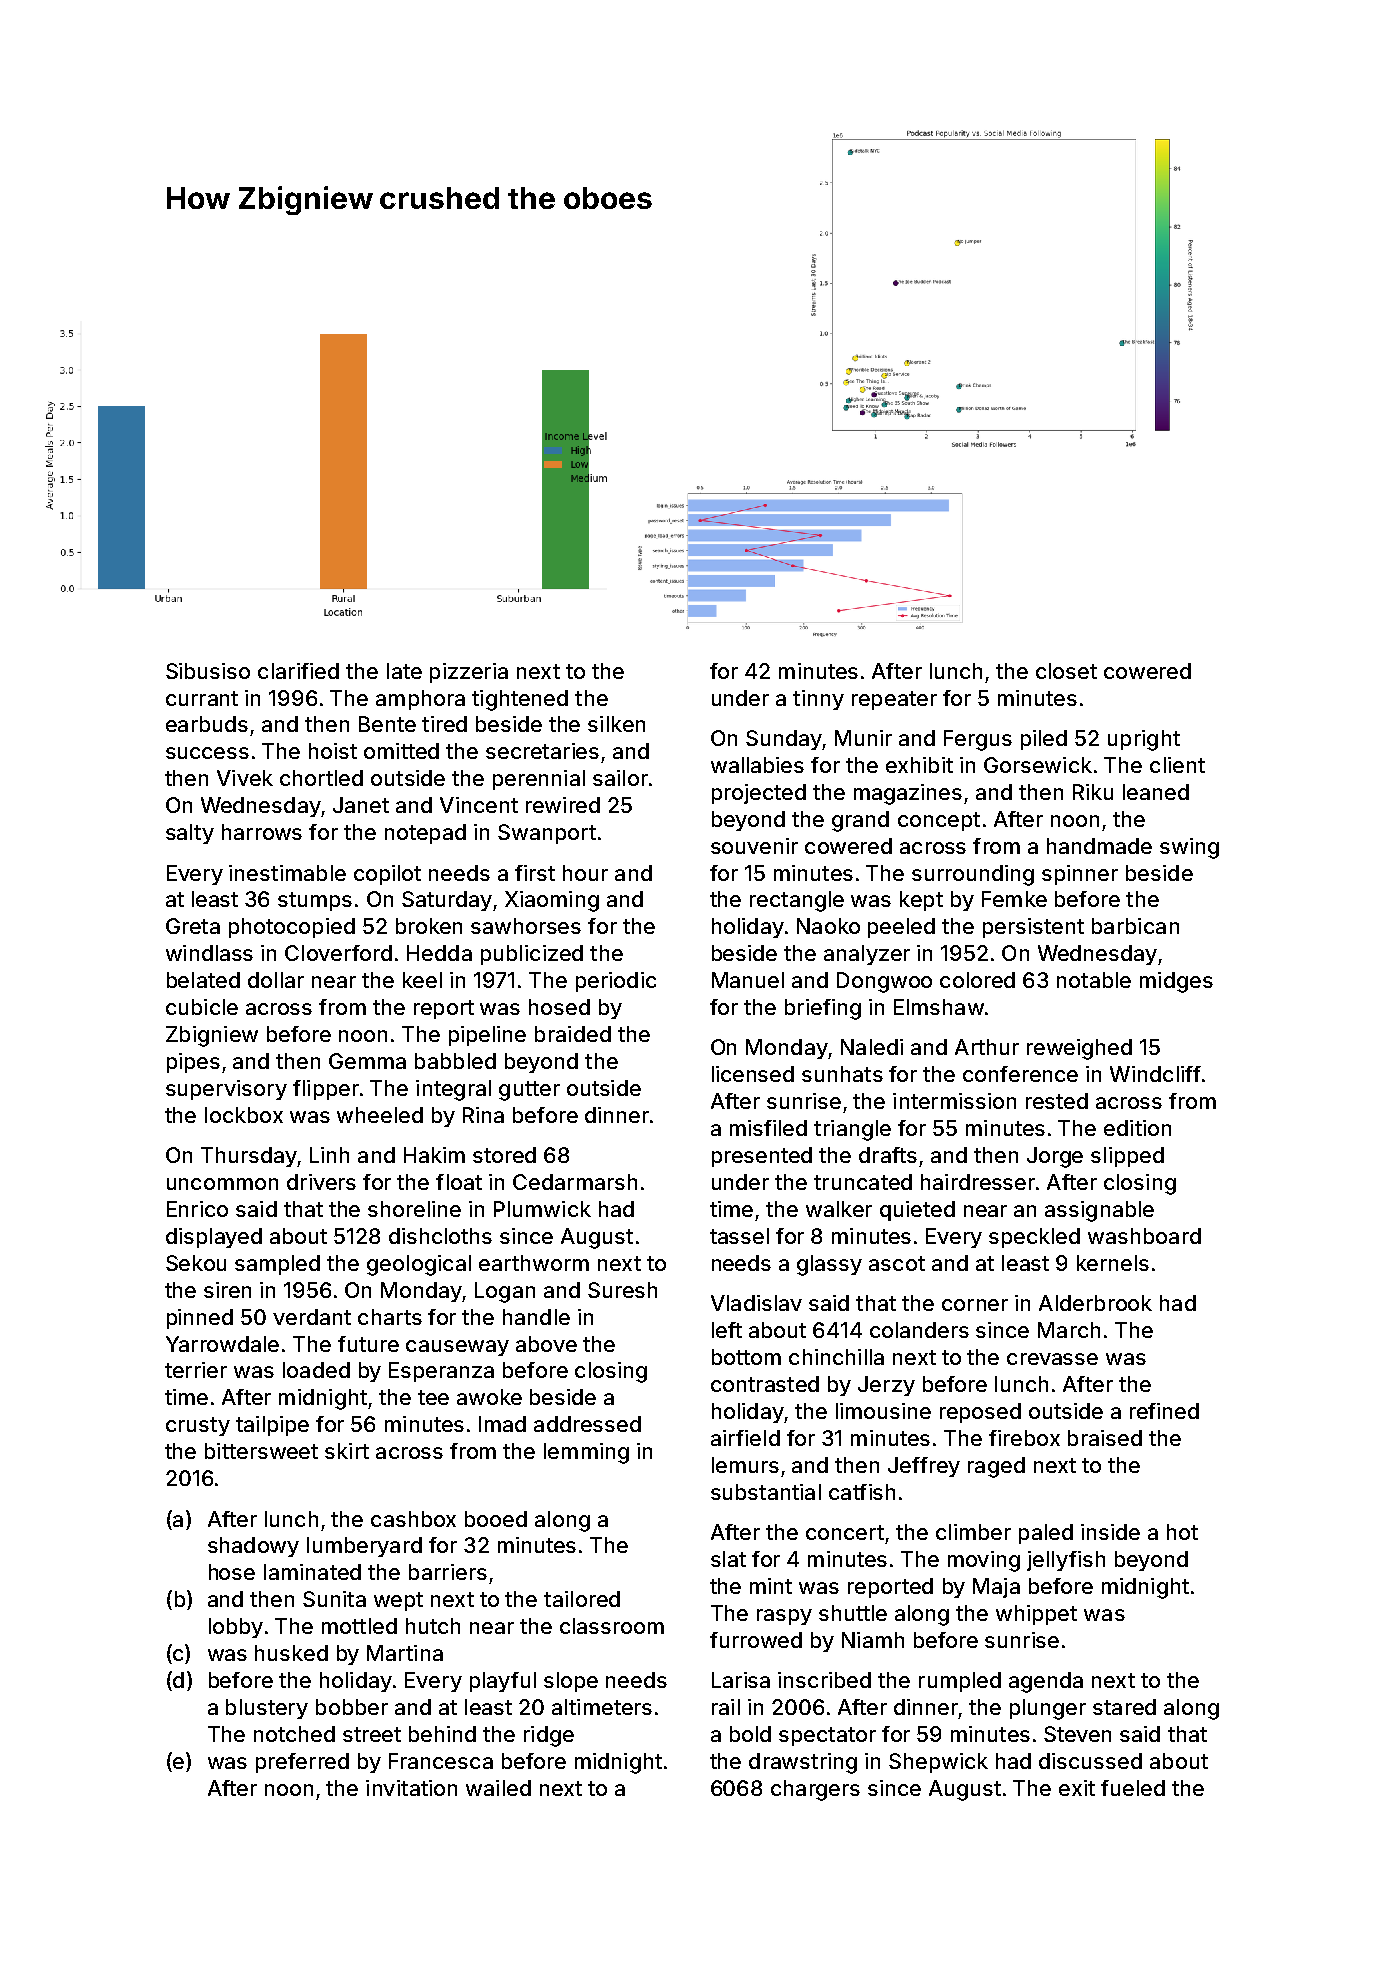  Describe the element at coordinates (571, 1682) in the screenshot. I see `slope` at that location.
